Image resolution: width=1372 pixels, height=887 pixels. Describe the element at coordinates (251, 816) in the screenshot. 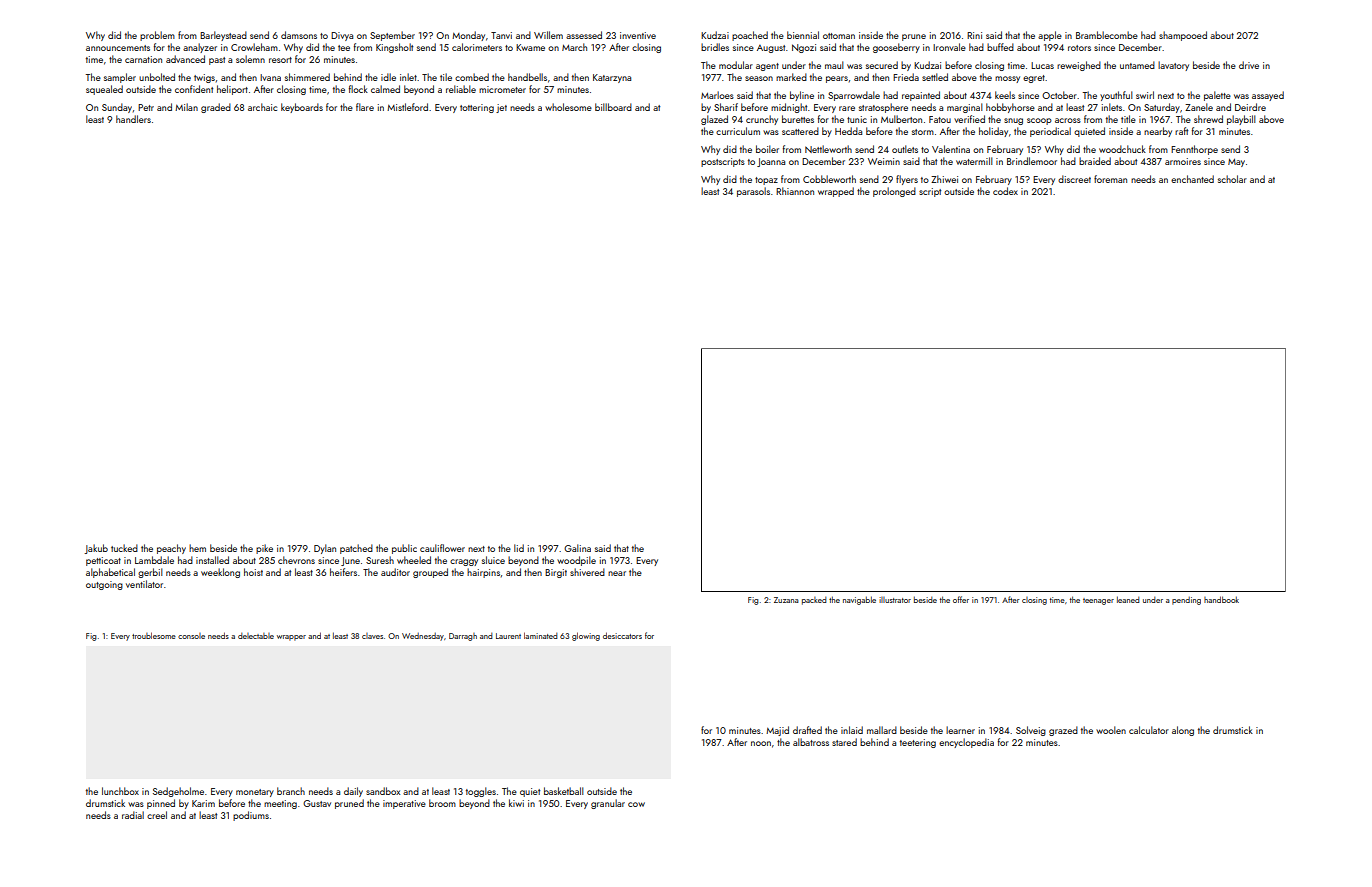

I see `podiums` at that location.
